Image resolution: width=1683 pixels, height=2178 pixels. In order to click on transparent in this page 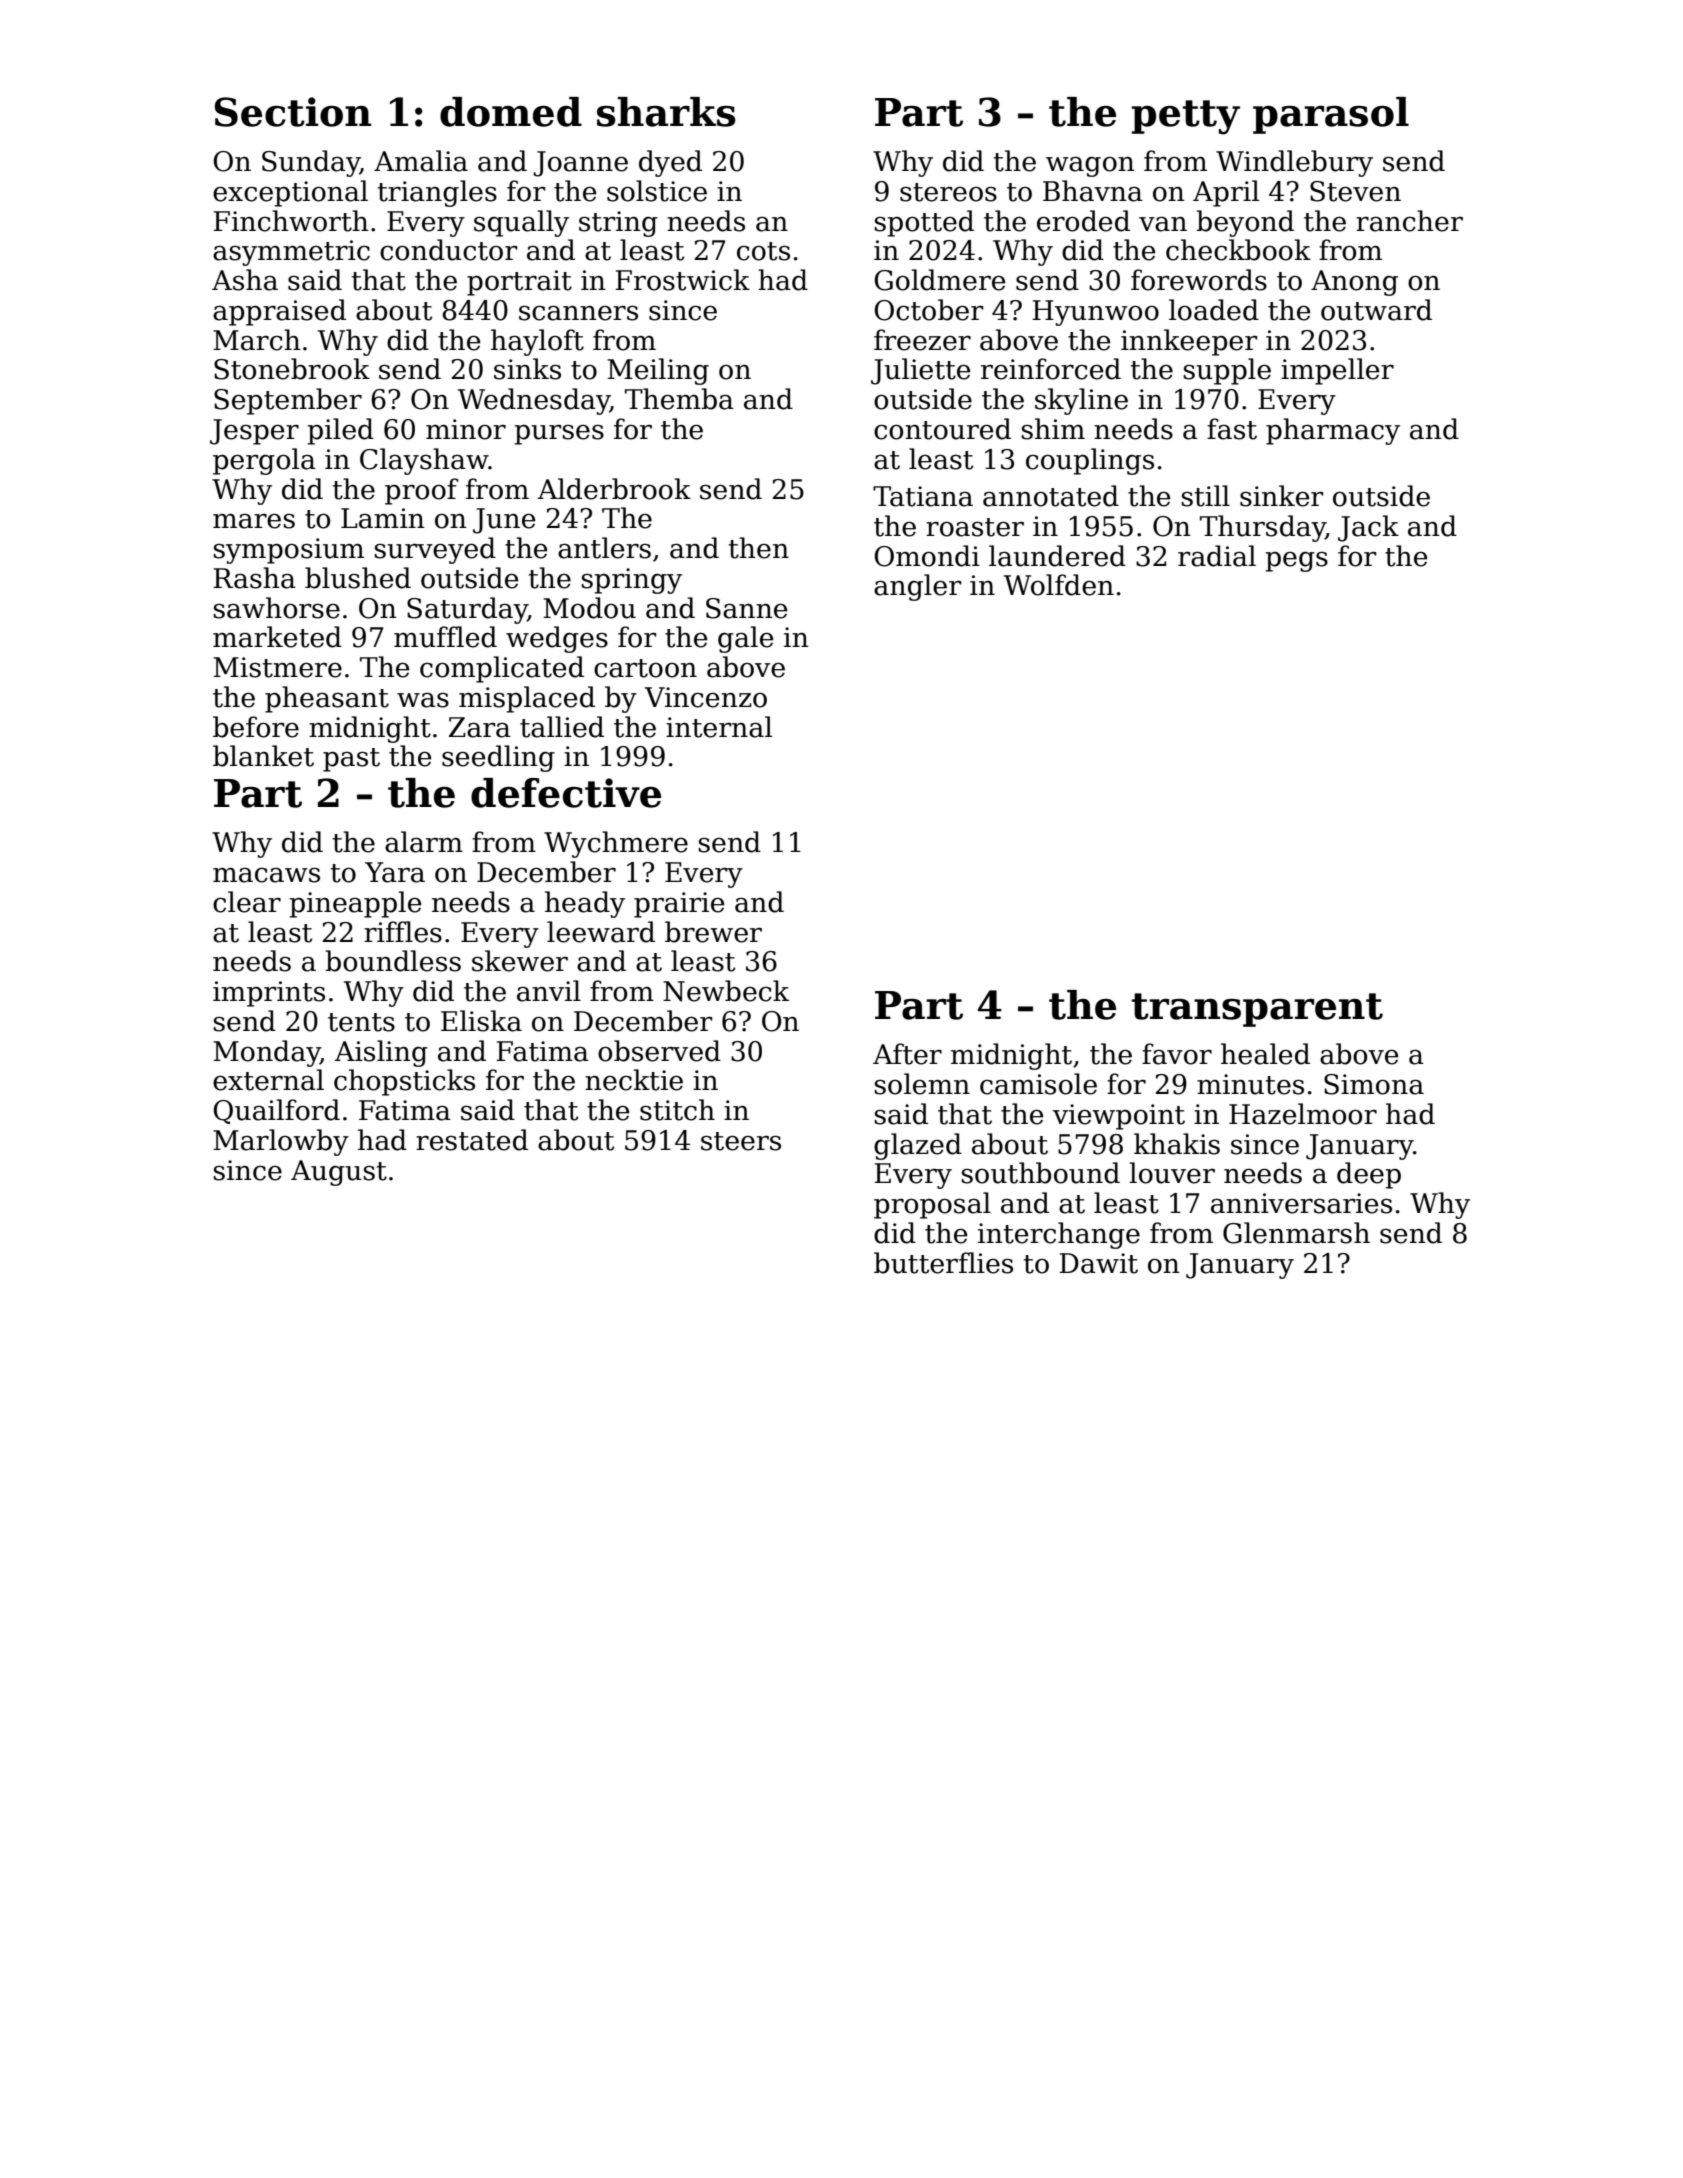, I will do `click(1257, 1010)`.
